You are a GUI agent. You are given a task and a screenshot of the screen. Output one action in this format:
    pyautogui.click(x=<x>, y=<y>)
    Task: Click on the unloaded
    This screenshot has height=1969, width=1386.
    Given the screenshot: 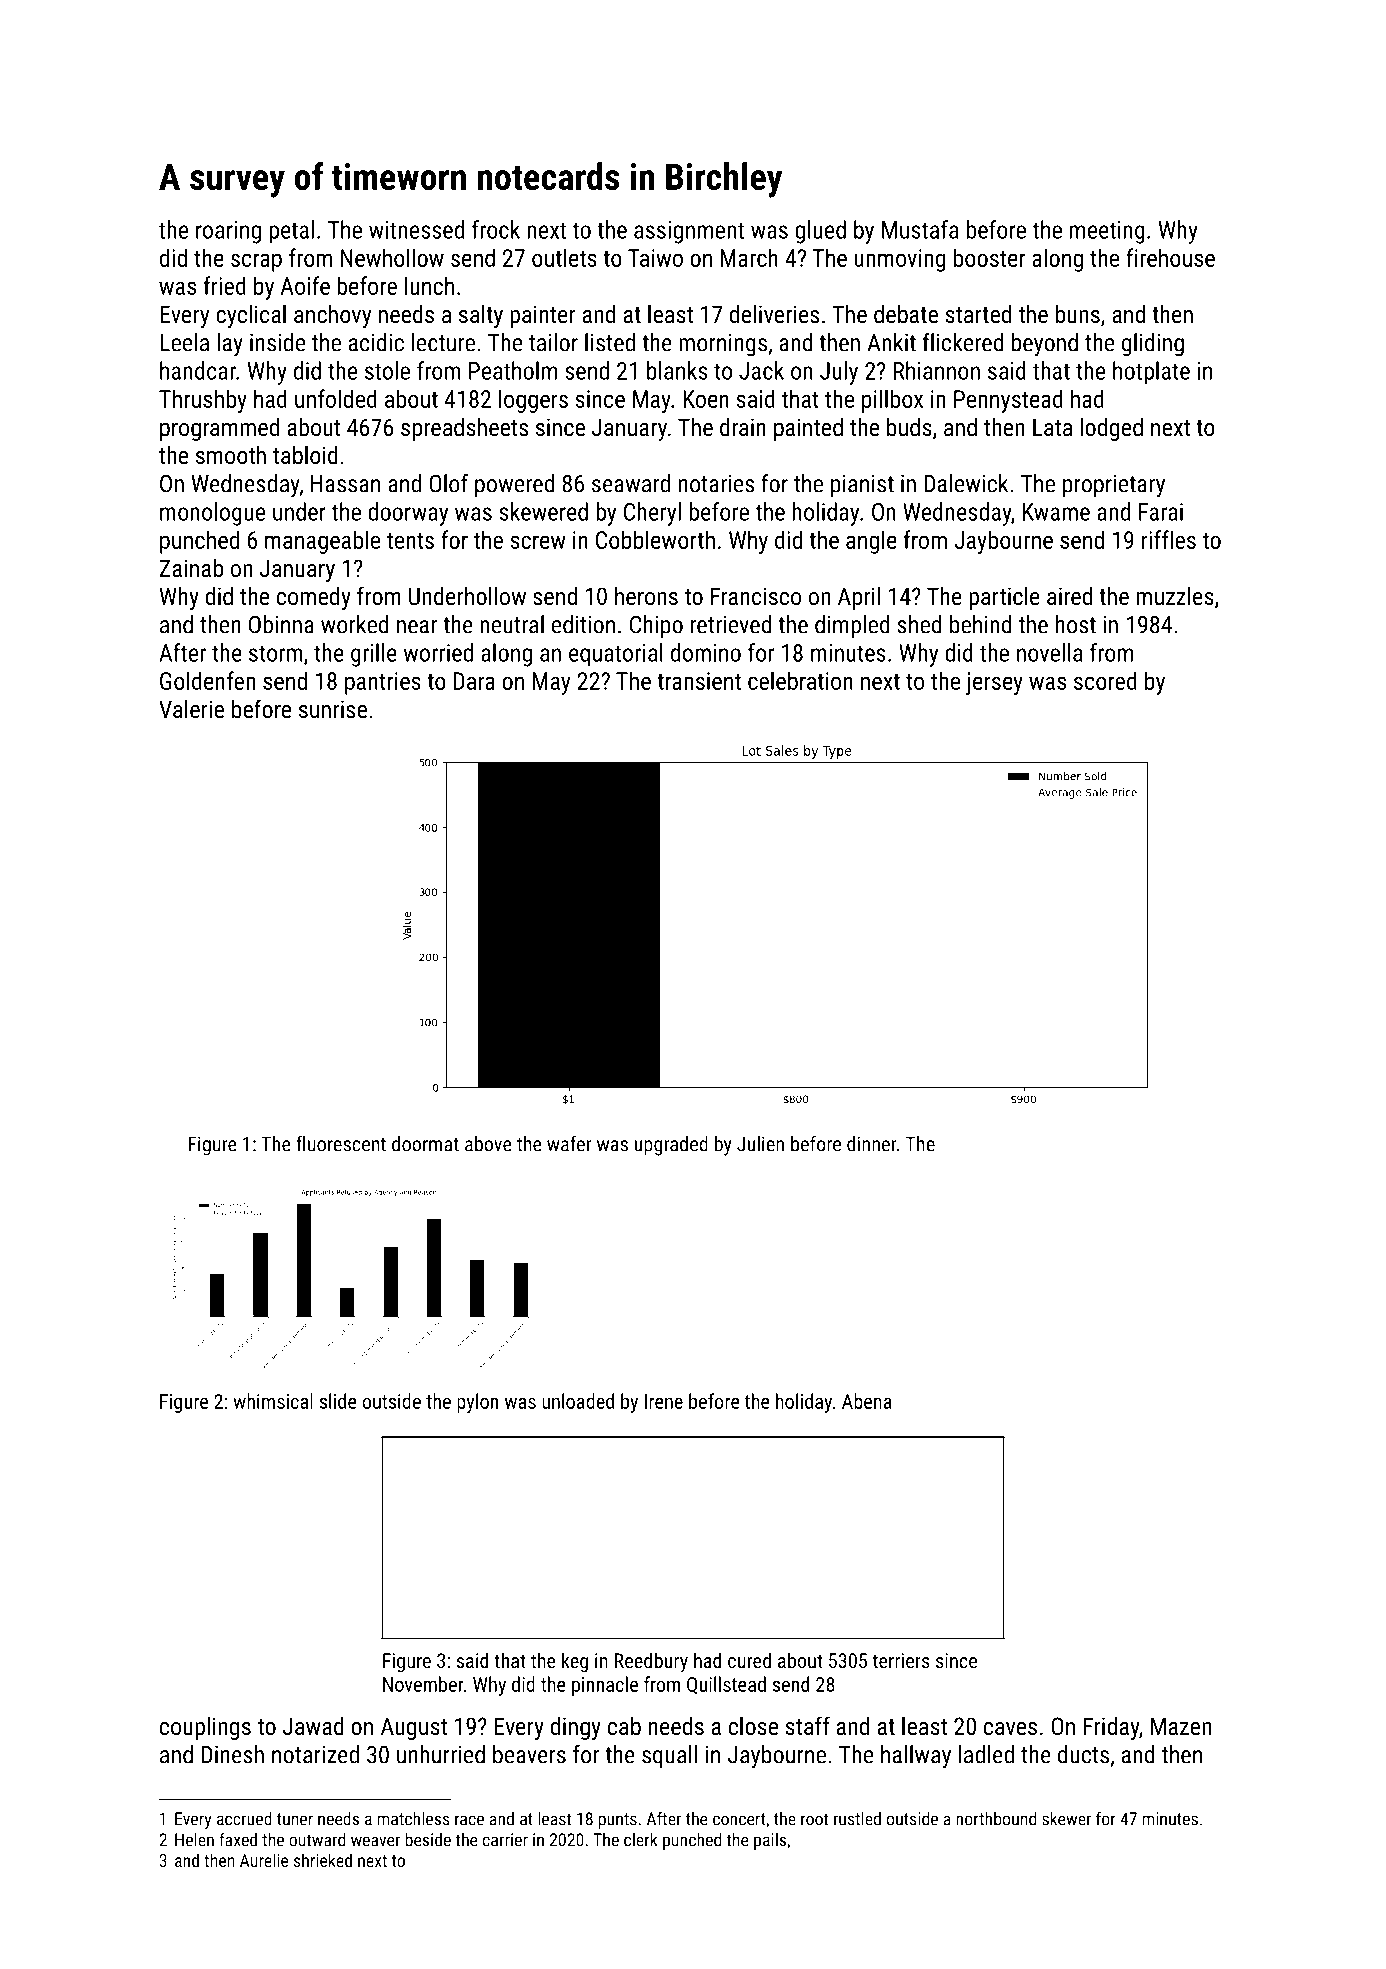 What is the action you would take?
    pyautogui.click(x=578, y=1401)
